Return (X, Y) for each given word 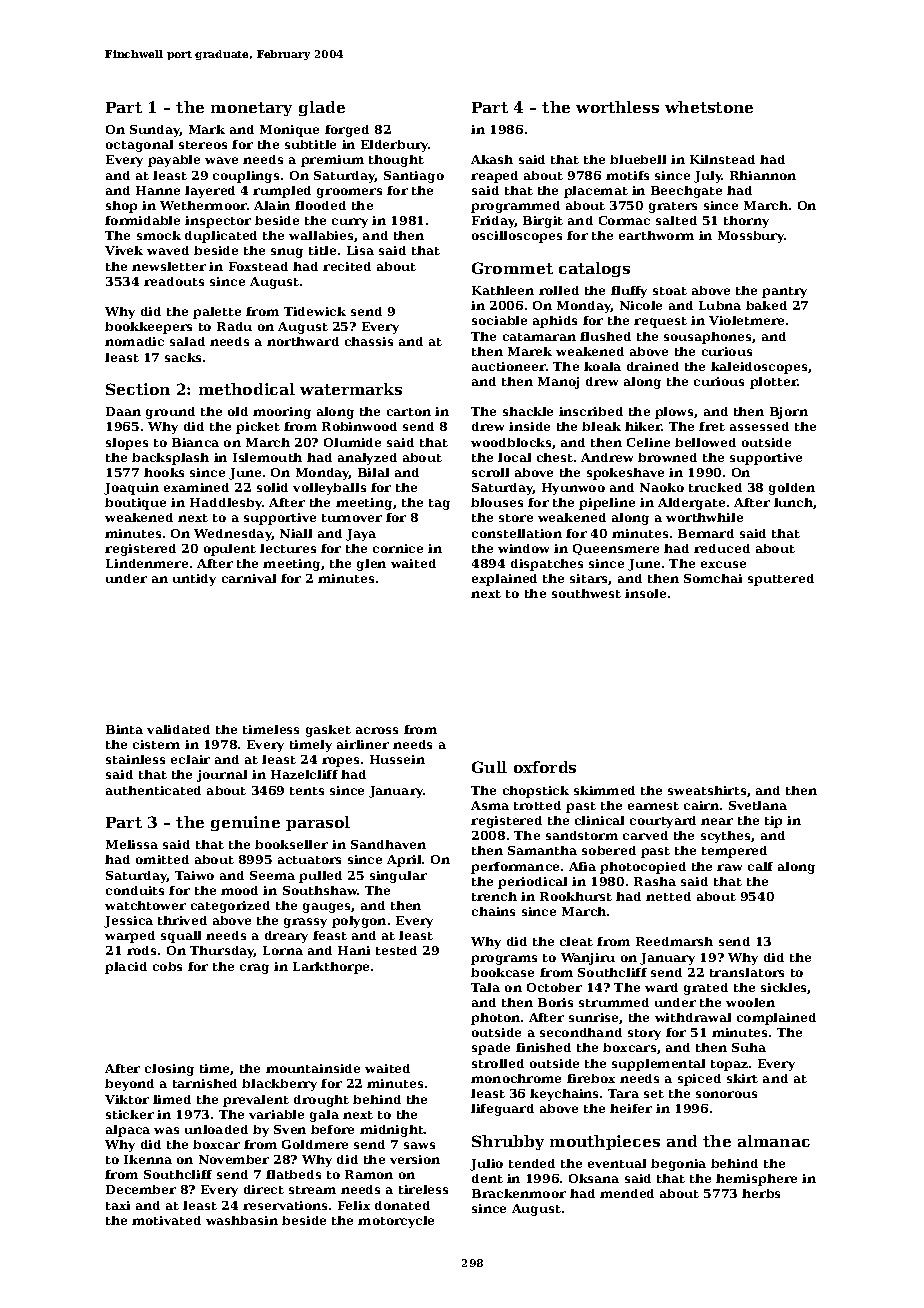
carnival (249, 578)
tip (773, 822)
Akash (492, 159)
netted (668, 896)
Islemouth (267, 457)
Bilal (373, 472)
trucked (715, 487)
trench (494, 896)
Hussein (397, 759)
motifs (627, 175)
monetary (251, 109)
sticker (130, 1114)
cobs (167, 966)
